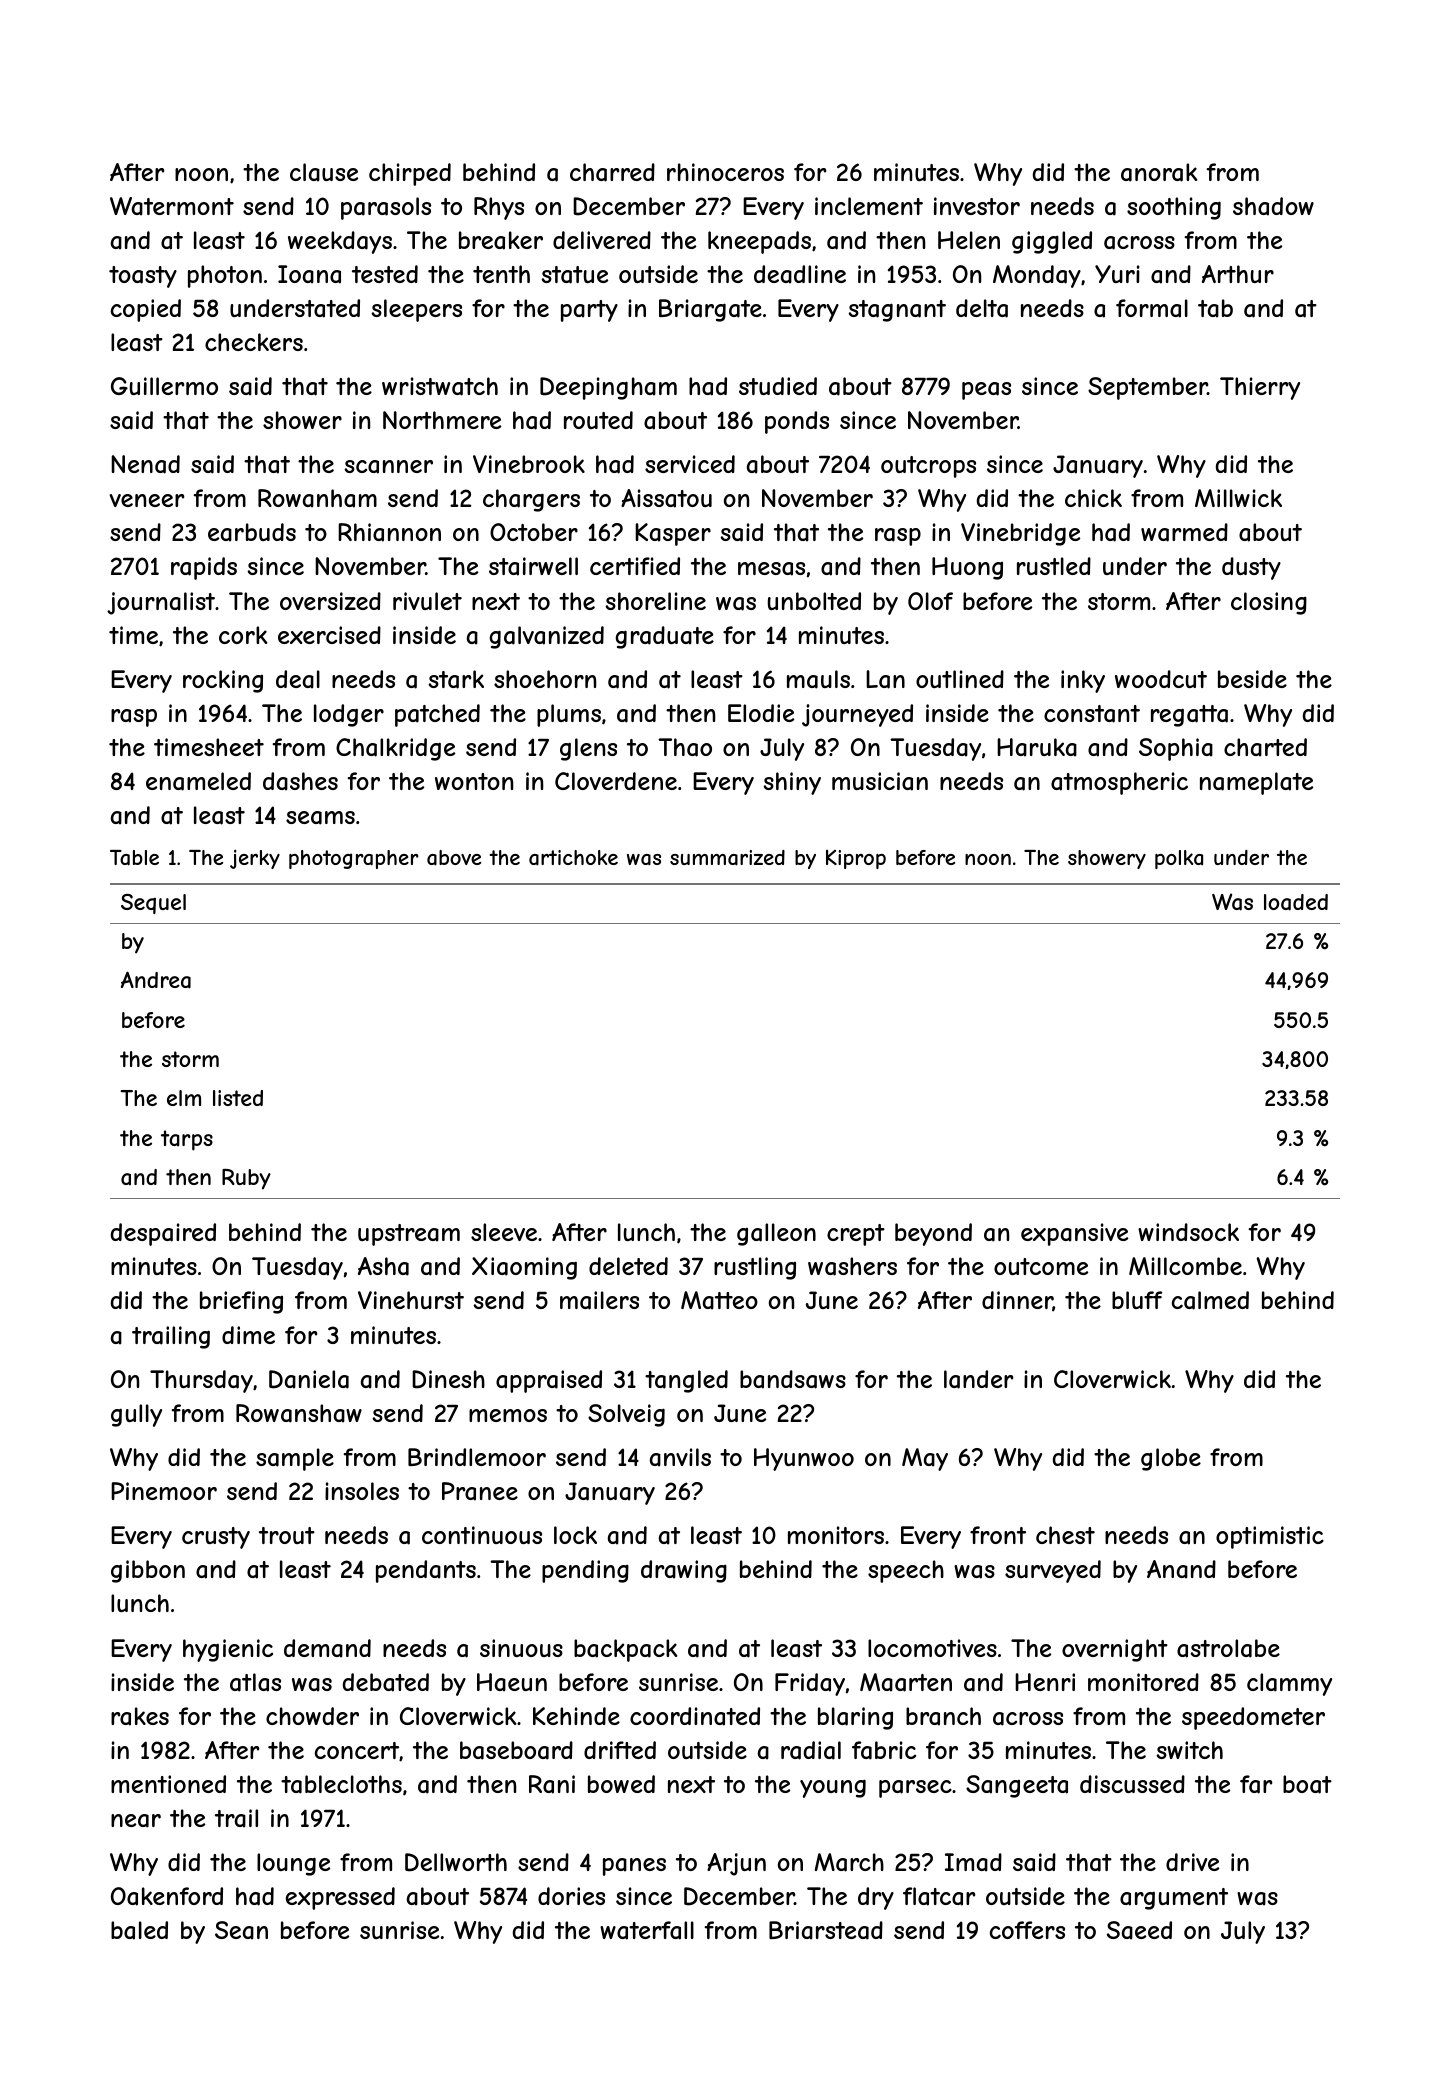 The width and height of the page is (1450, 2100). Describe the element at coordinates (933, 1234) in the page. I see `beyond` at that location.
